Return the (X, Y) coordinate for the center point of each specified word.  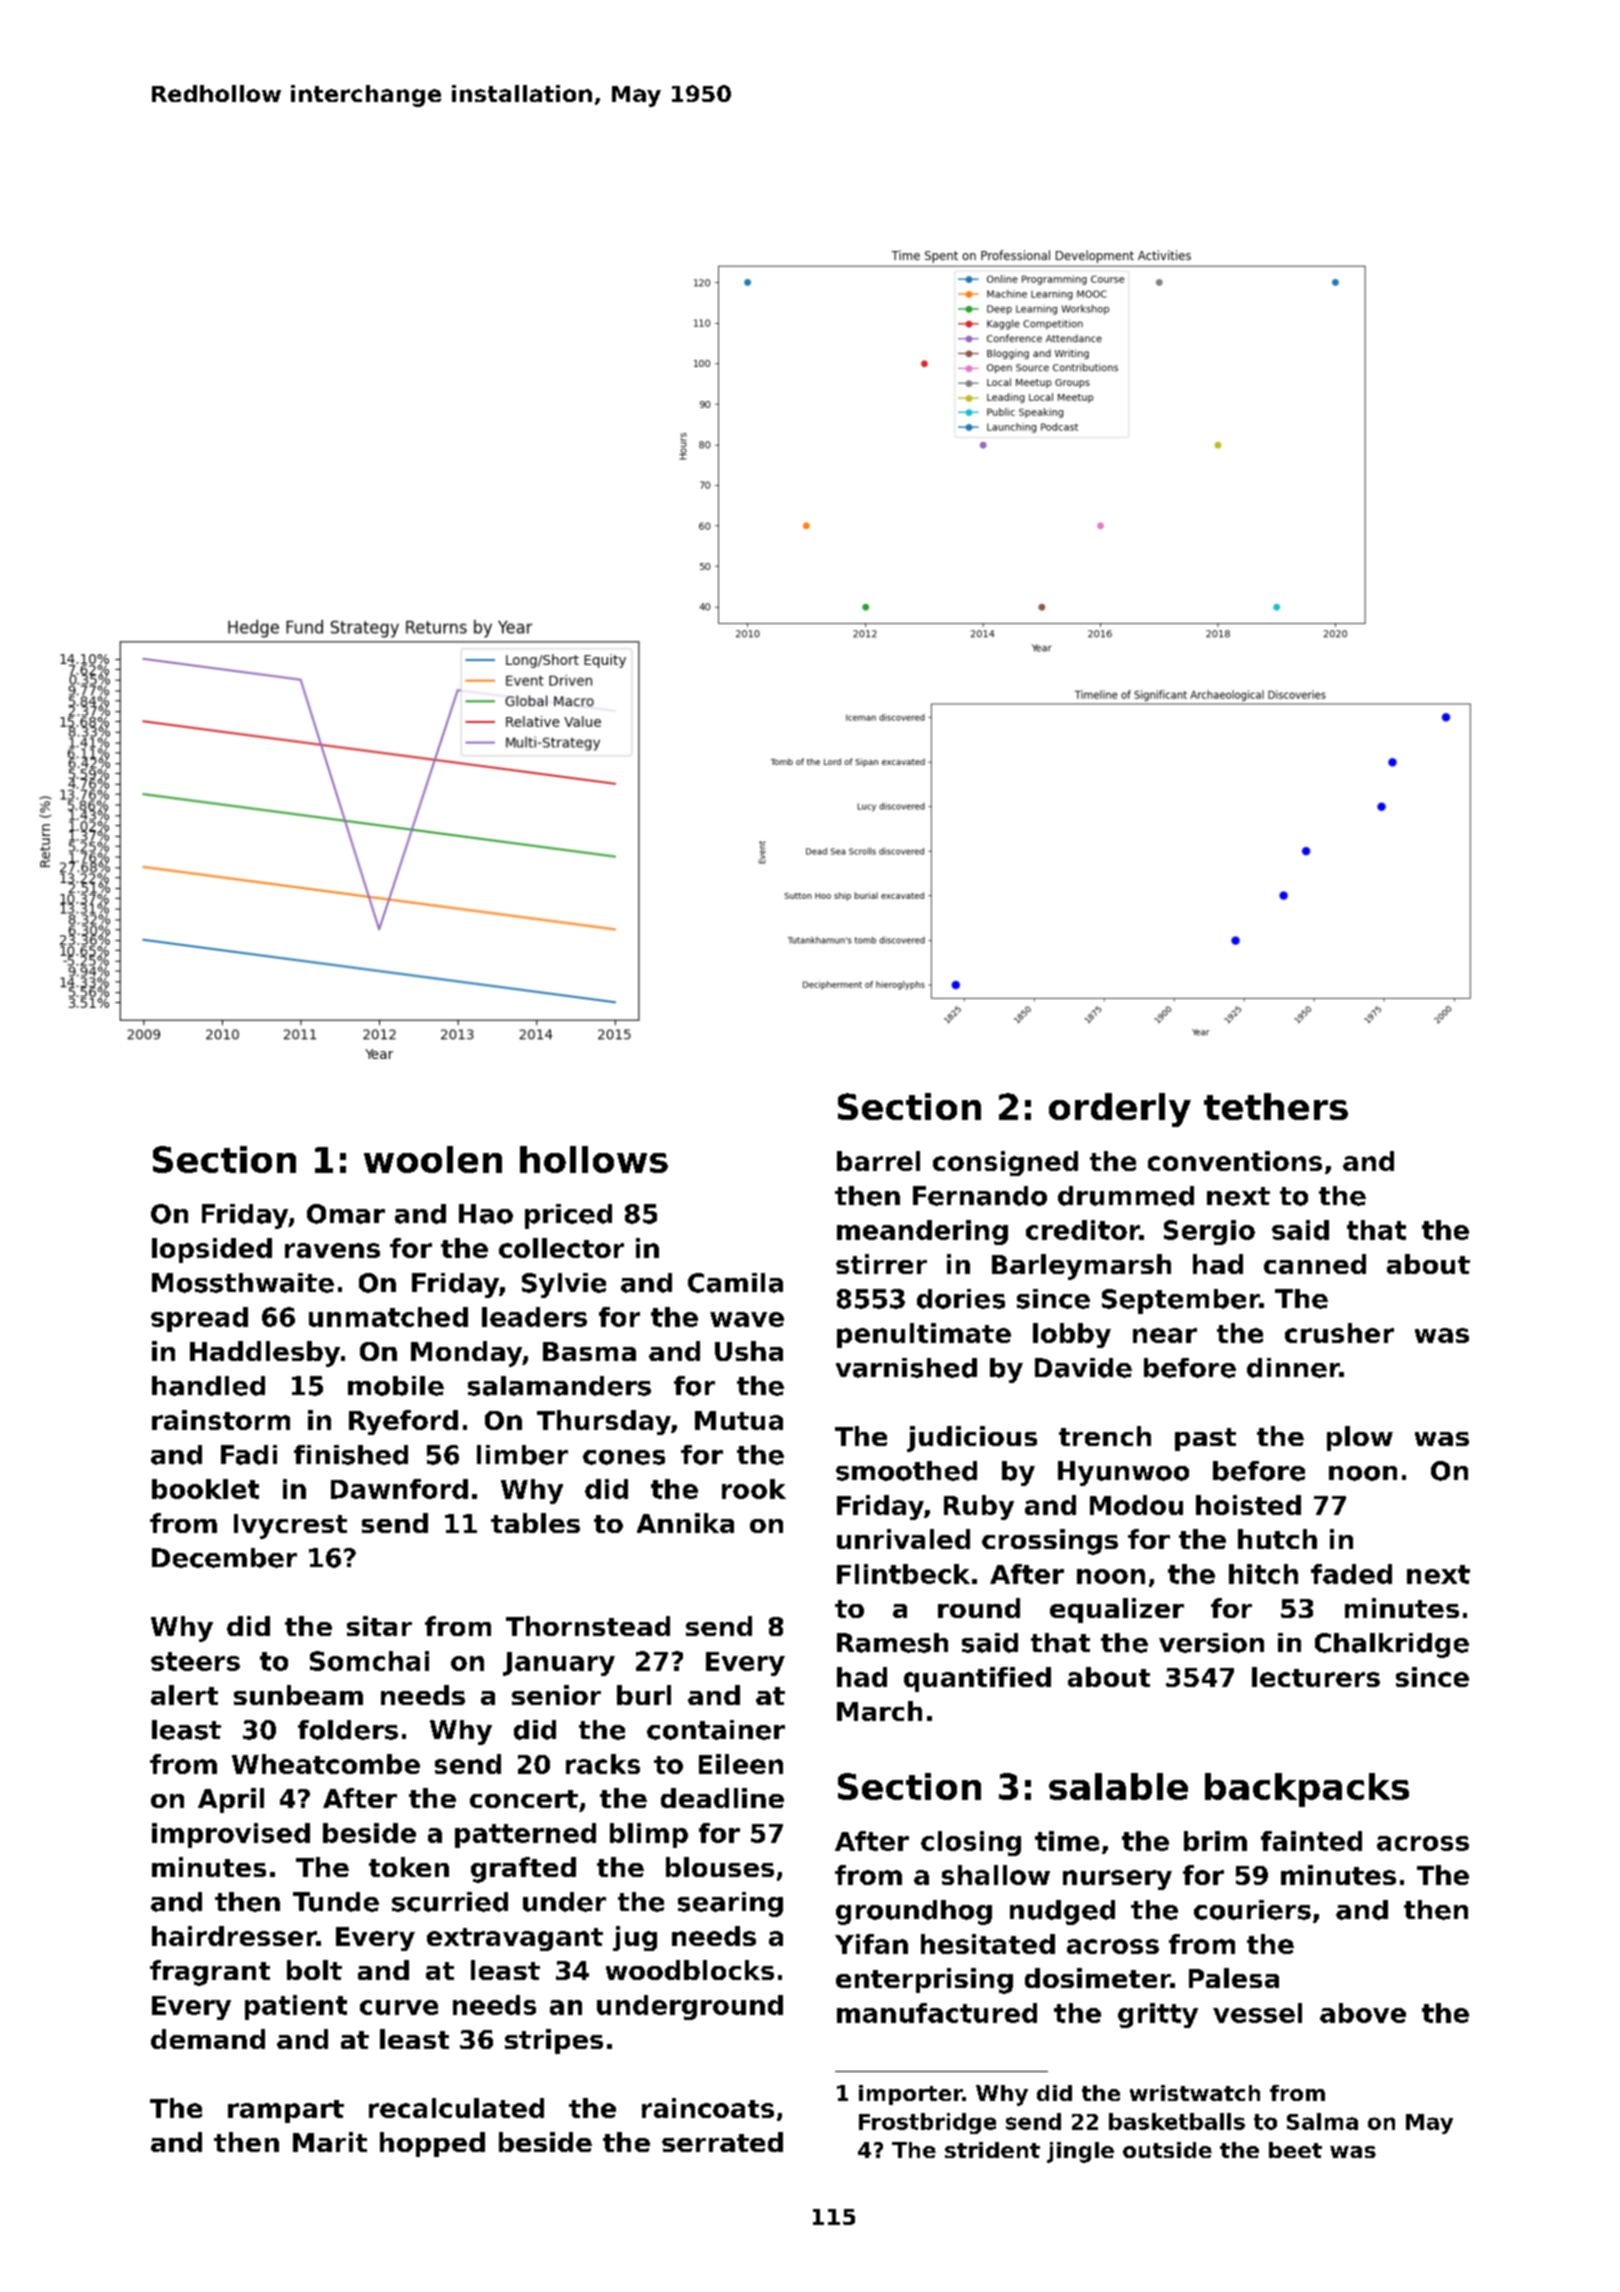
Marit (330, 2142)
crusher (1339, 1333)
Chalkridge (1392, 1645)
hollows (594, 1159)
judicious (972, 1439)
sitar (379, 1626)
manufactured (937, 2013)
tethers (1276, 1106)
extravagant (515, 1939)
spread (199, 1319)
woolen (433, 1159)
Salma (1322, 2121)
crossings (1050, 1542)
